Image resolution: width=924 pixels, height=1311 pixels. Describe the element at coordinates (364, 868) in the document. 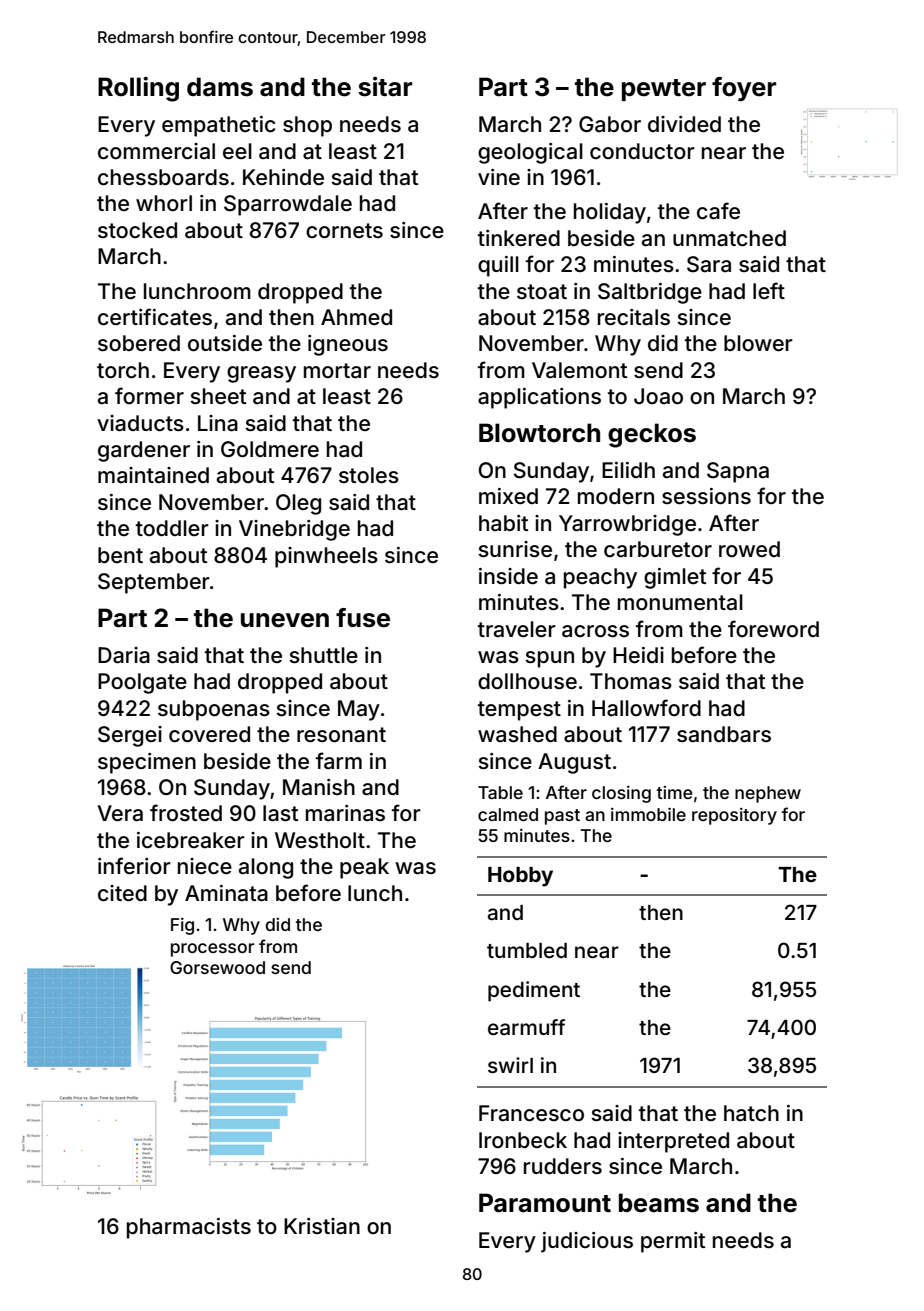

I see `peak` at that location.
